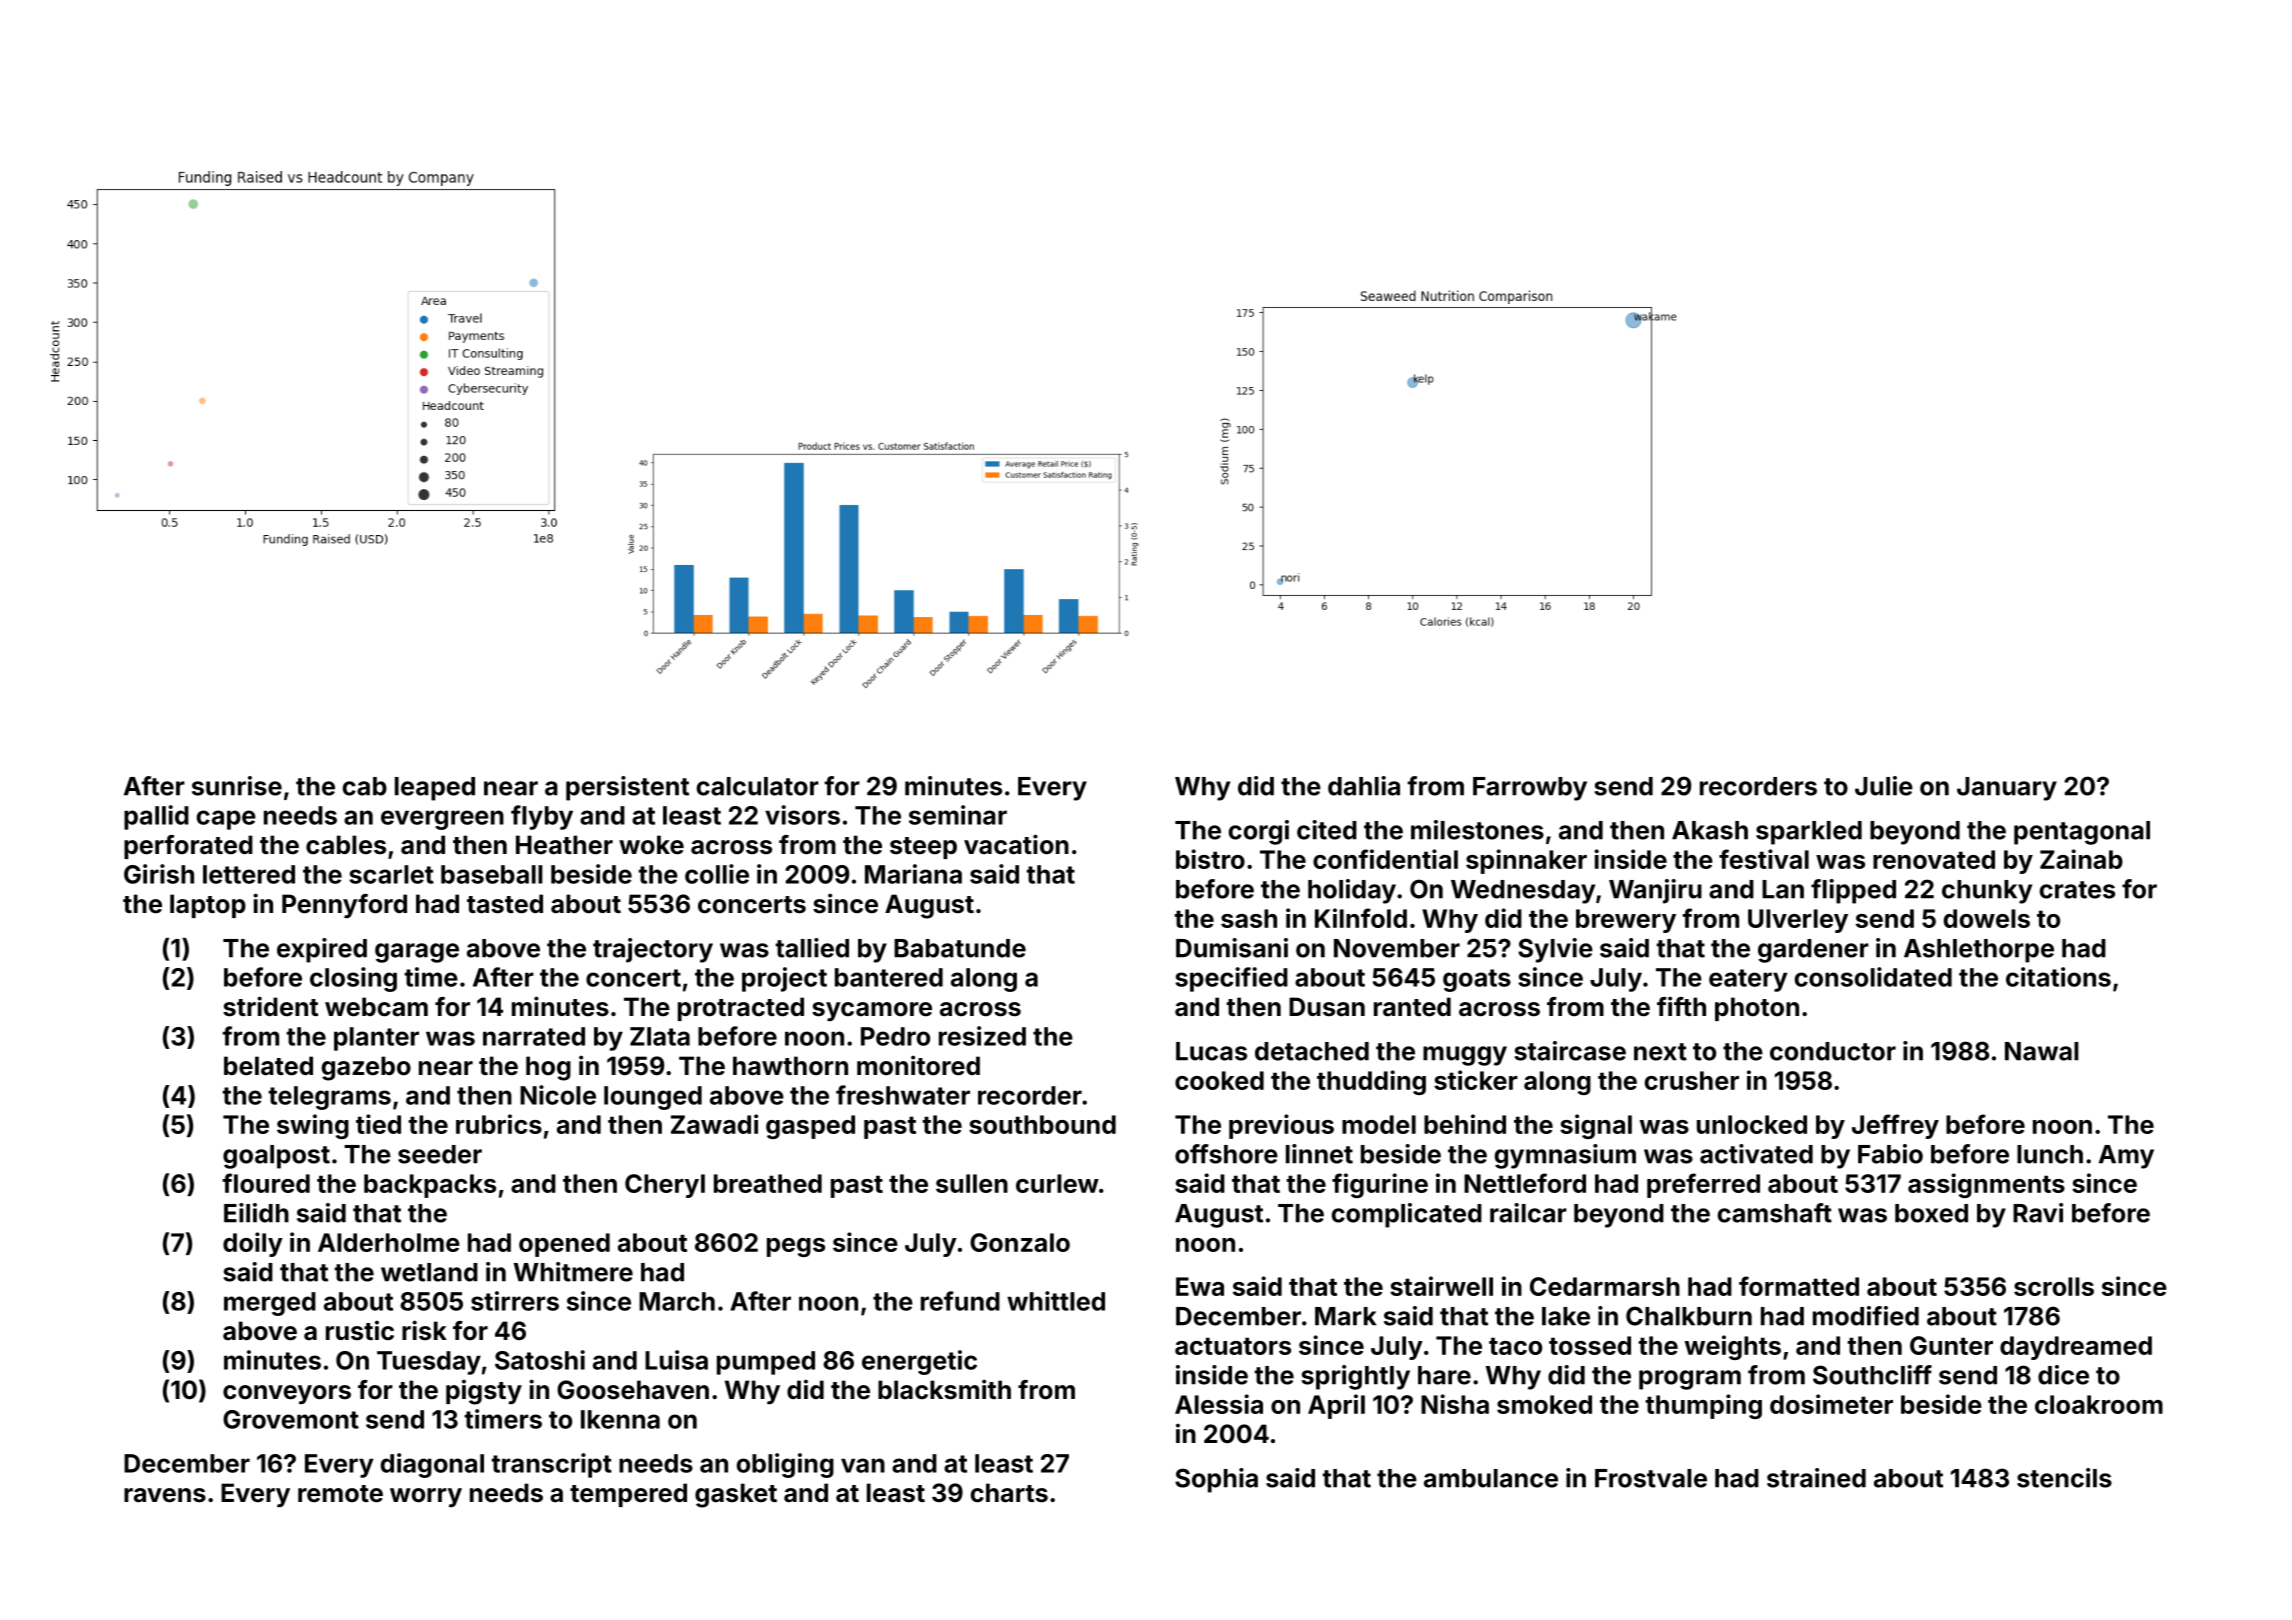  What do you see at coordinates (165, 1495) in the page?
I see `ravens` at bounding box center [165, 1495].
